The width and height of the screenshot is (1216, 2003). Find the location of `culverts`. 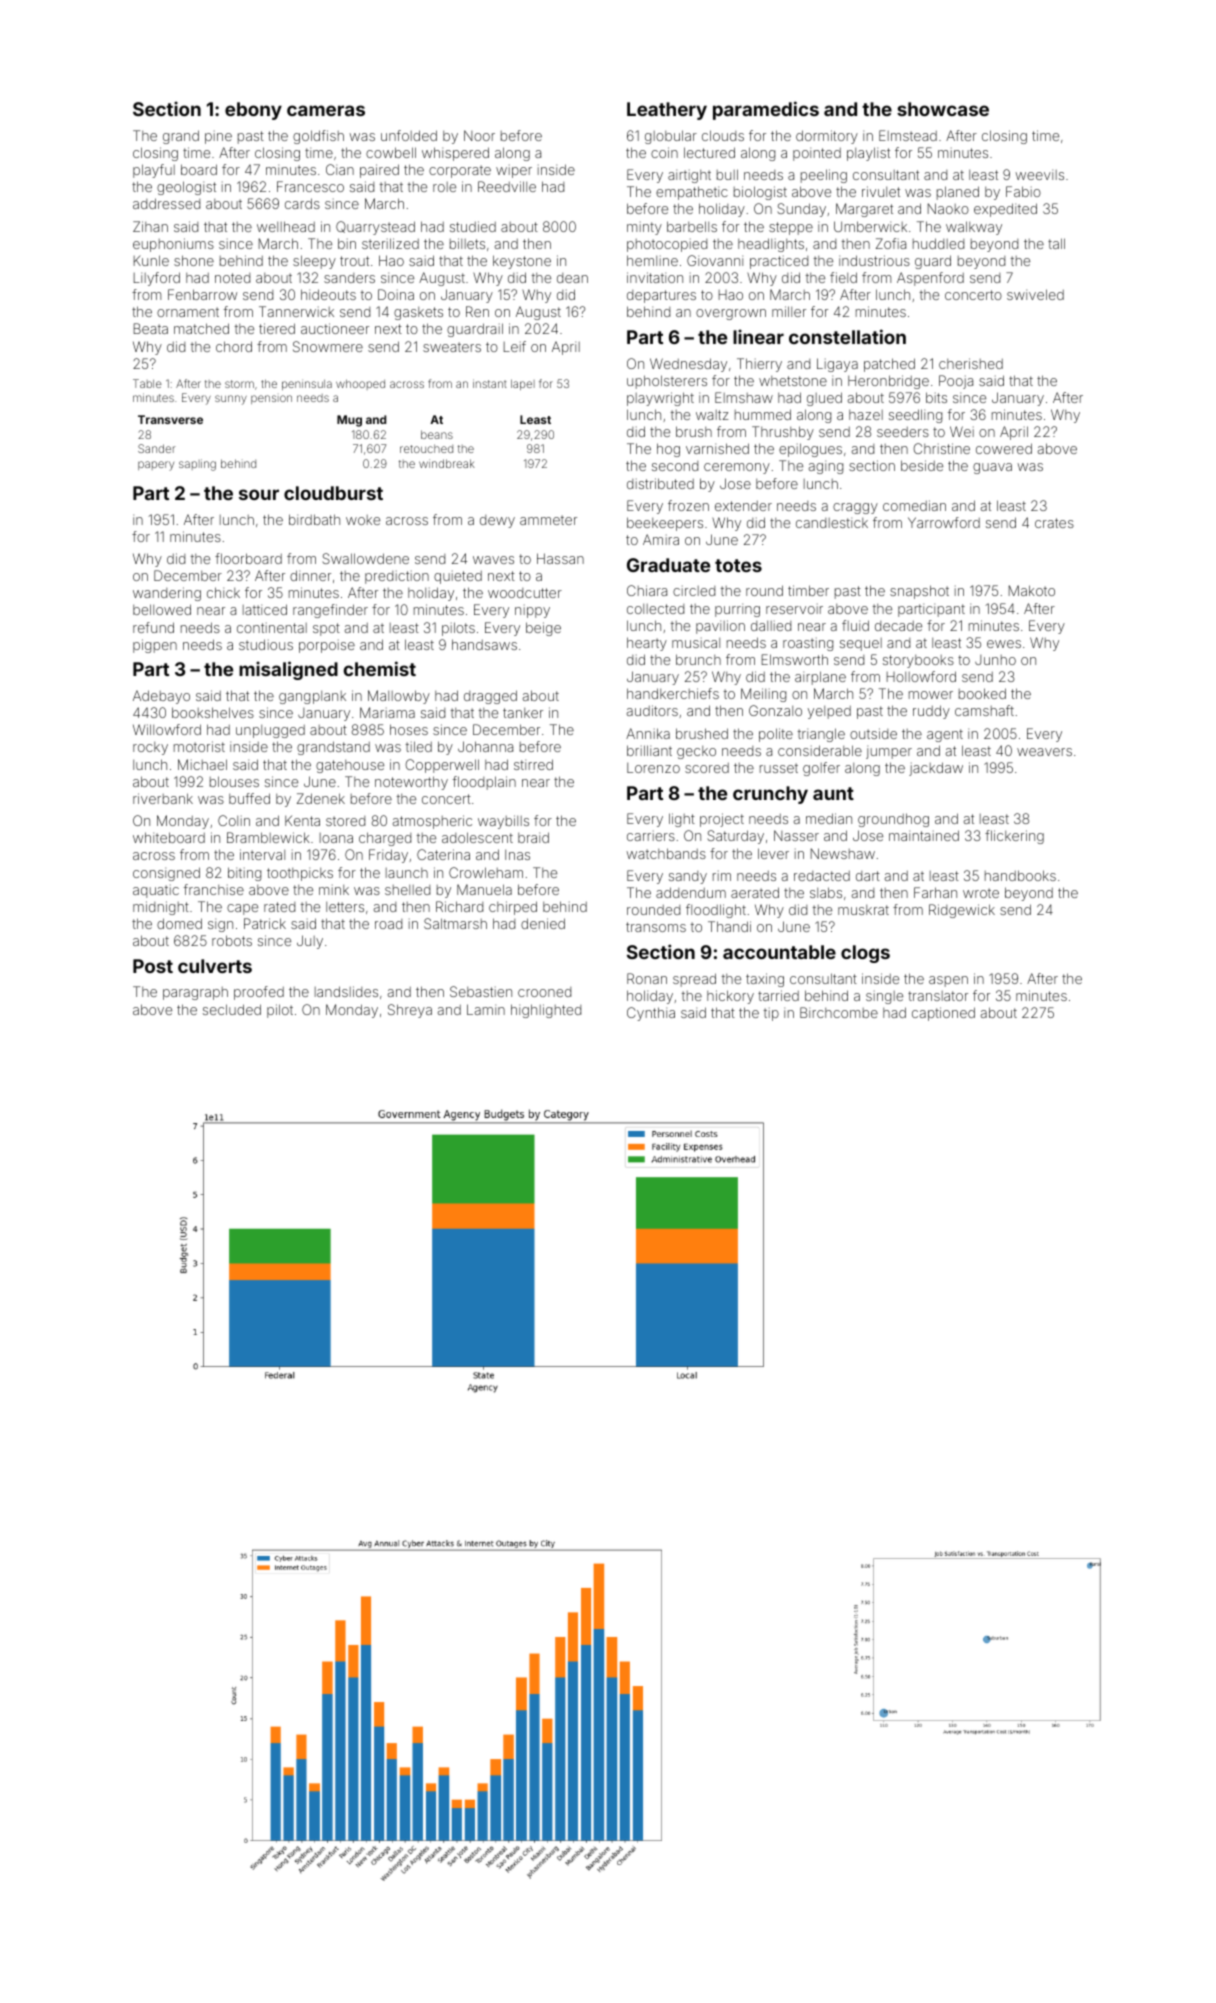

culverts is located at coordinates (215, 966).
